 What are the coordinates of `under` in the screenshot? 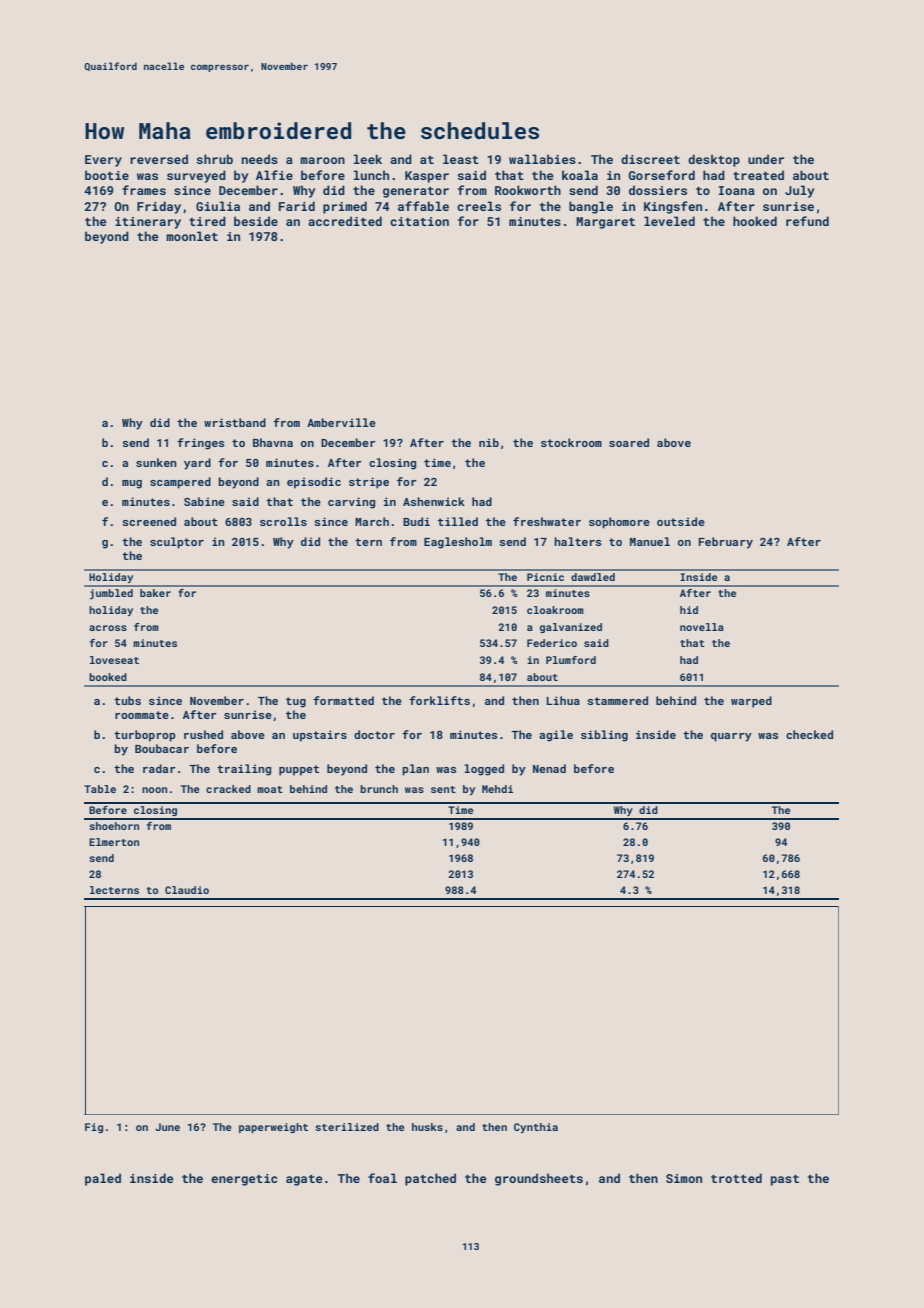 It's located at (766, 159).
